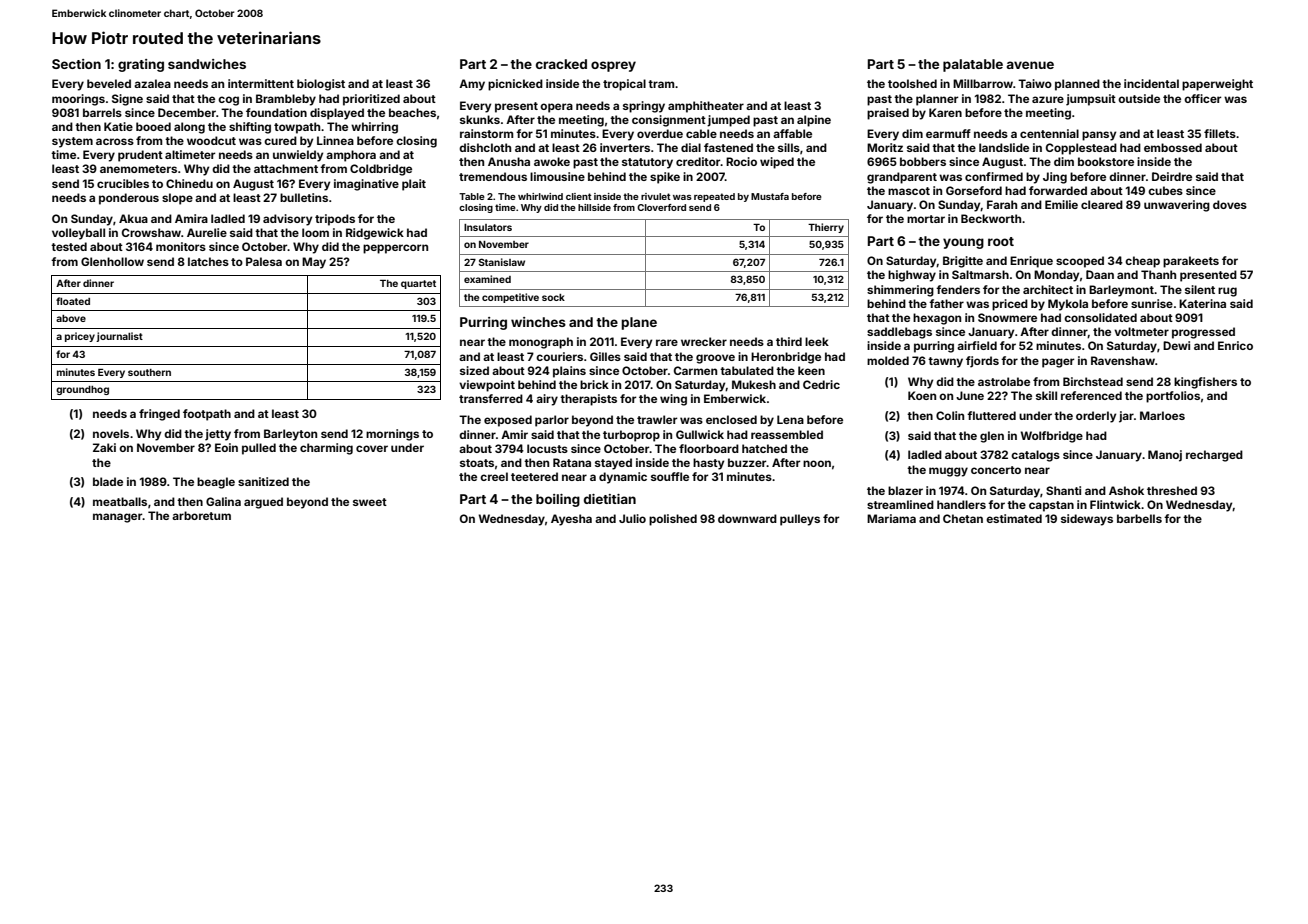  What do you see at coordinates (900, 291) in the screenshot?
I see `shimmering` at bounding box center [900, 291].
